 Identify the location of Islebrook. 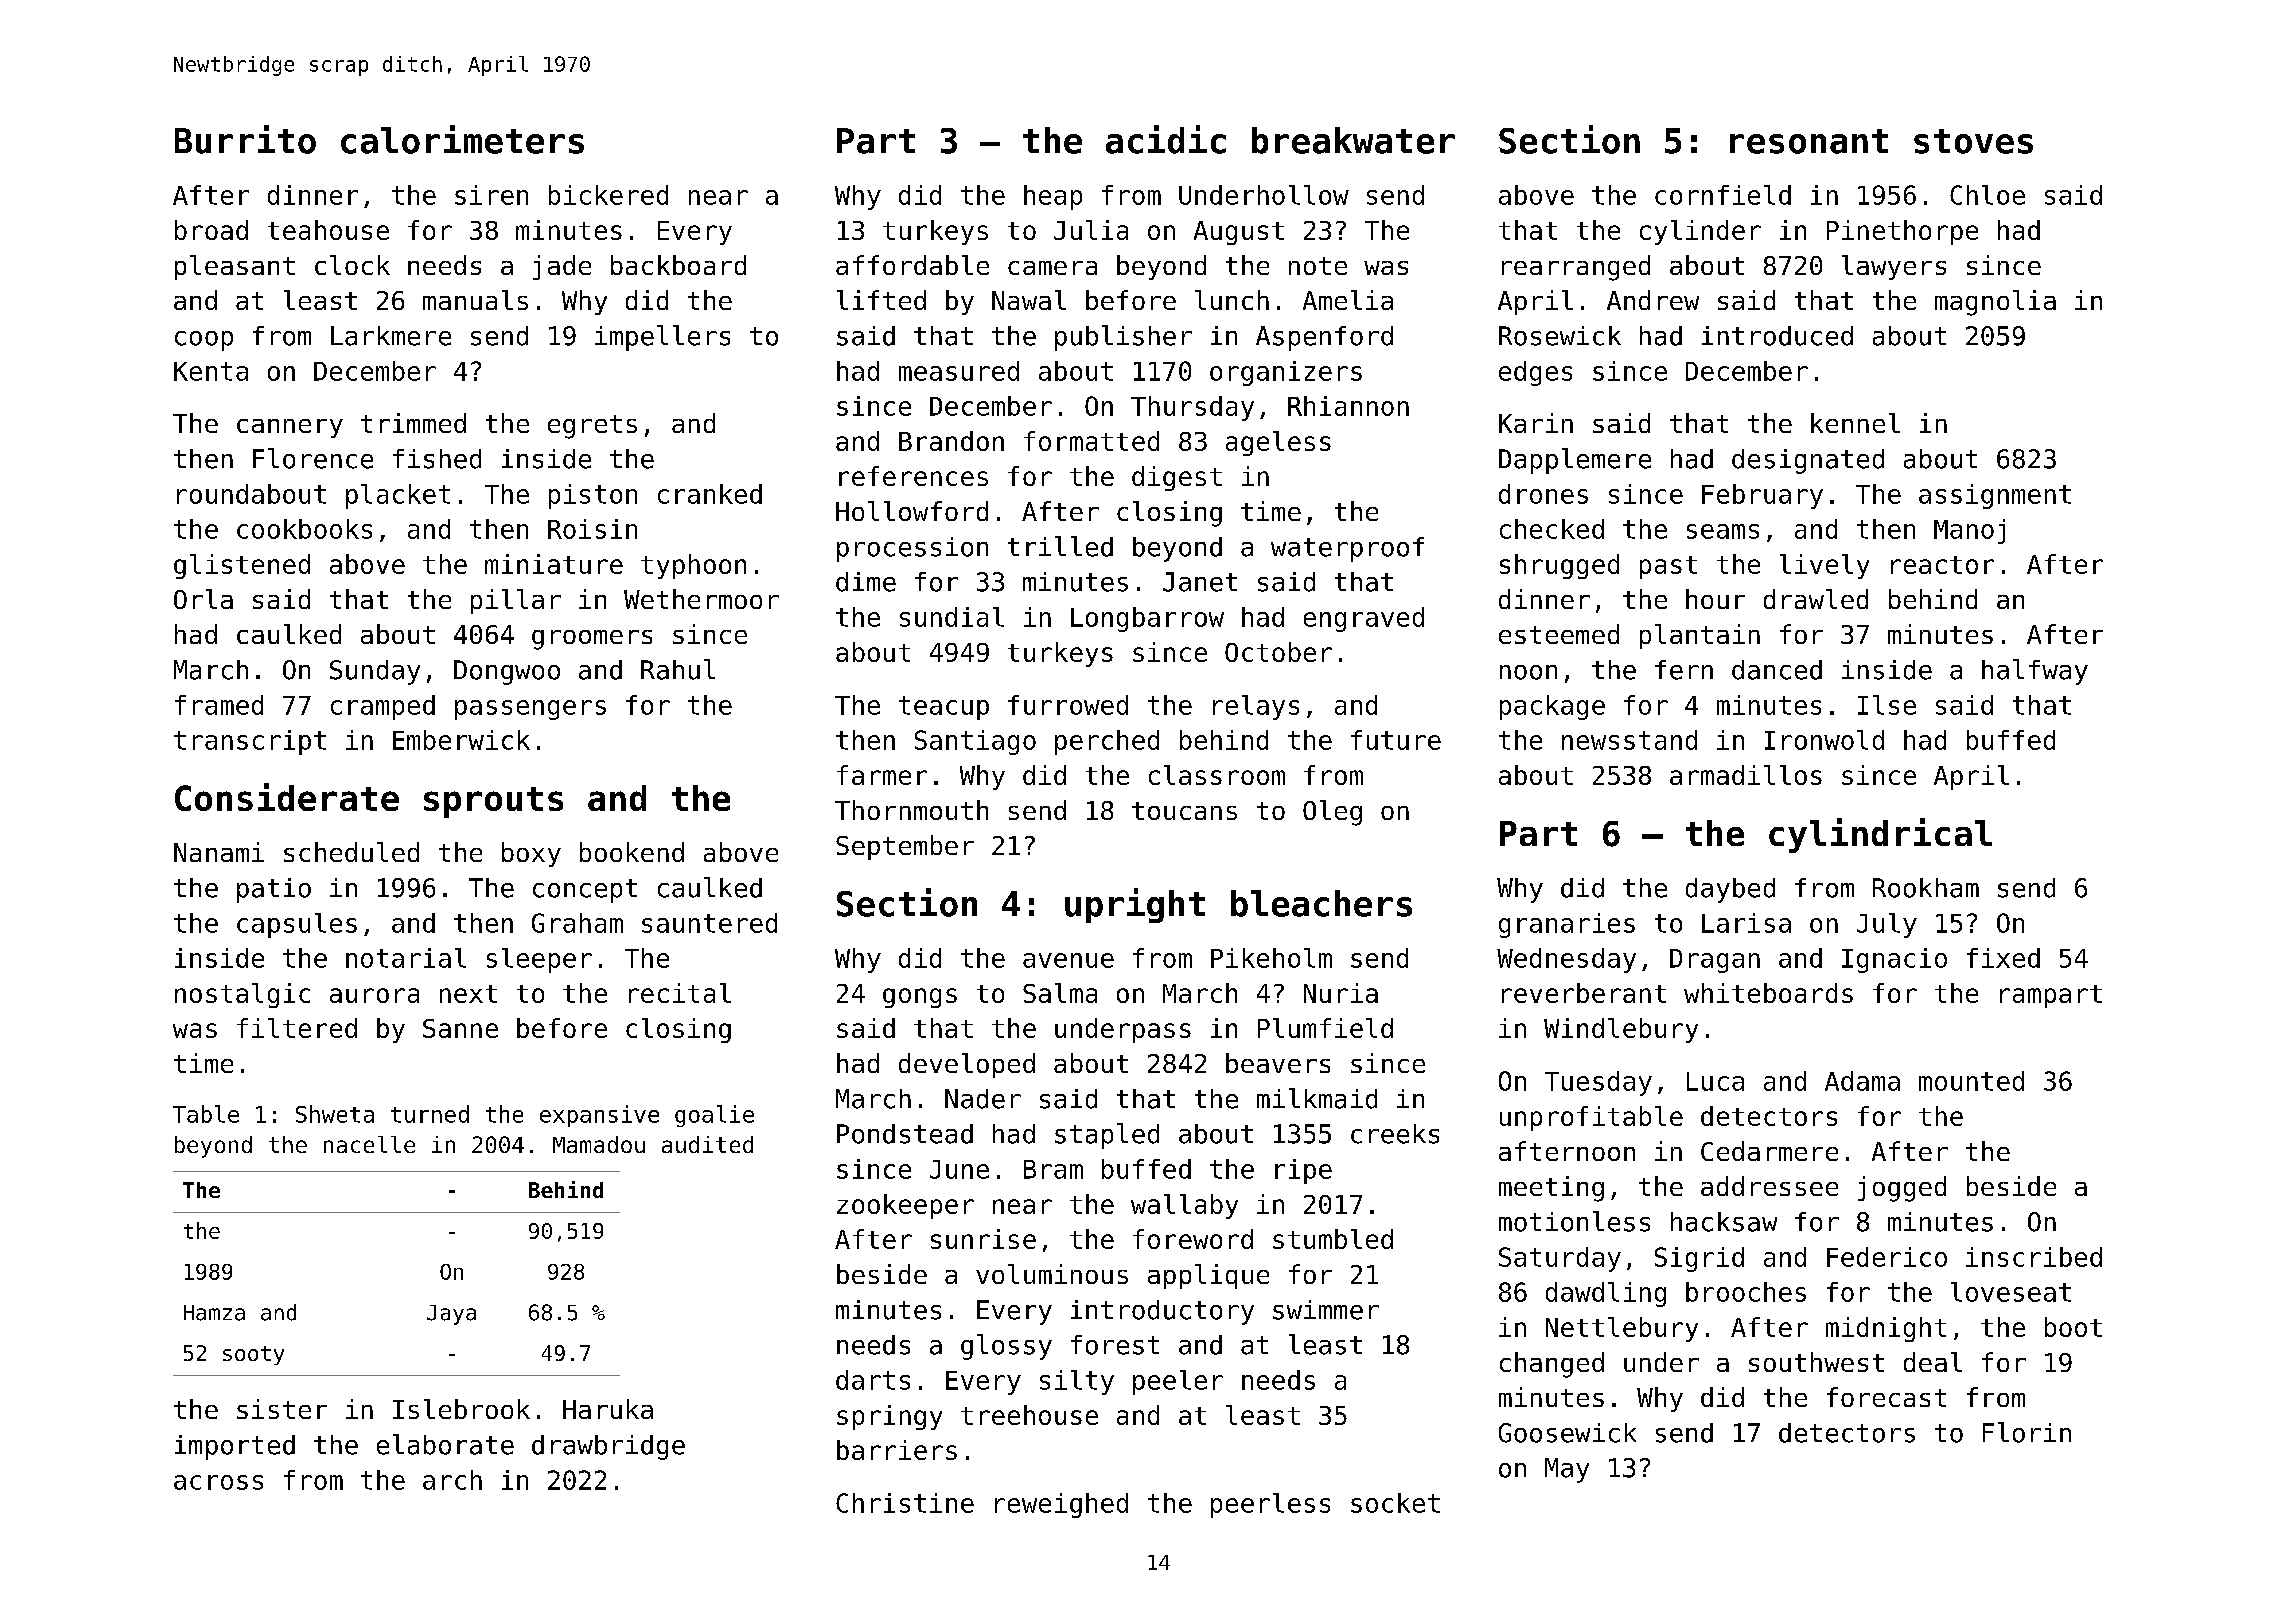
(461, 1409).
